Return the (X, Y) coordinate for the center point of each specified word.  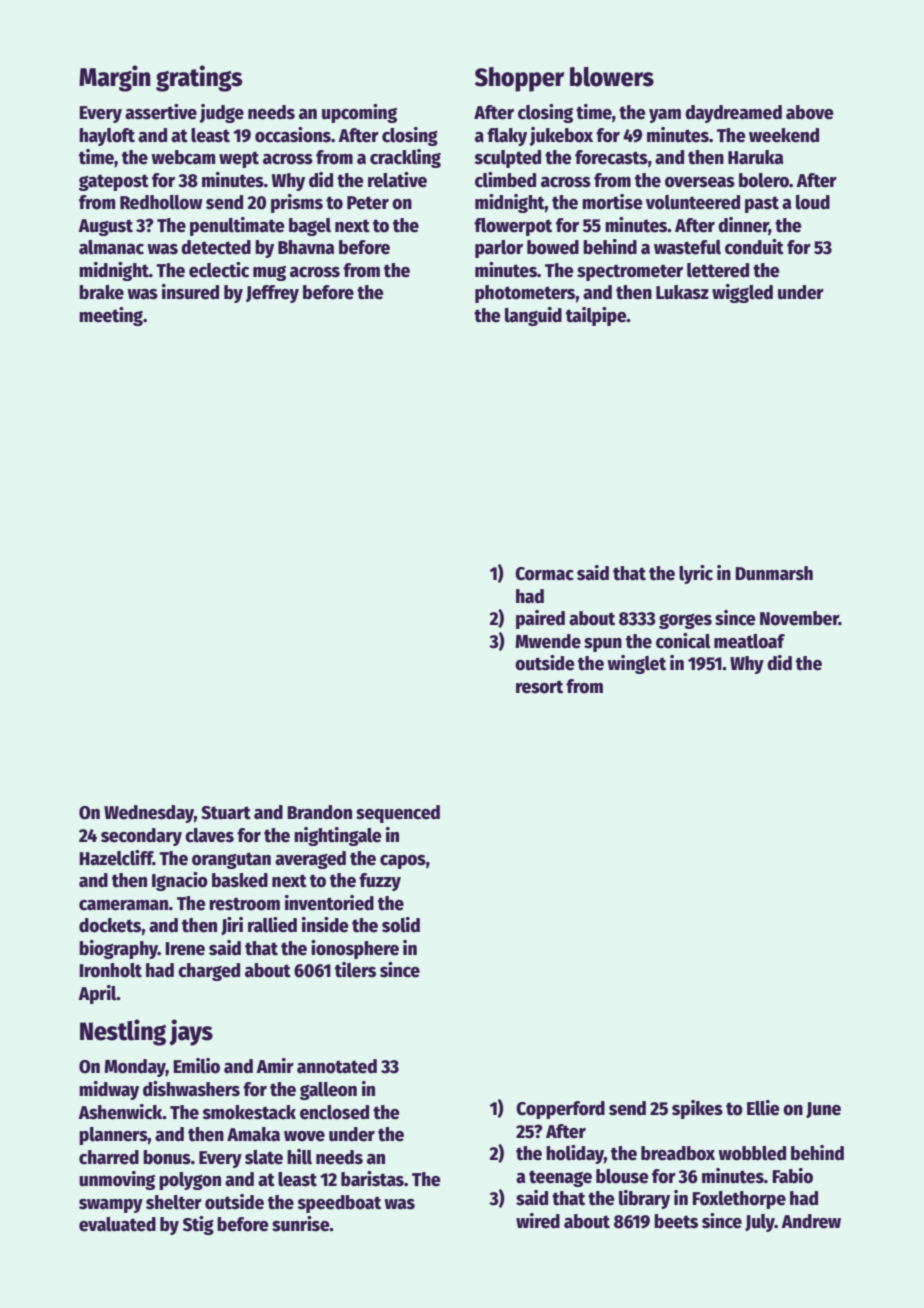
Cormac (544, 574)
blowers (612, 77)
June (823, 1110)
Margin (114, 78)
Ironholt (110, 970)
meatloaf (749, 641)
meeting (111, 316)
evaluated (117, 1224)
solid (401, 925)
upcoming (359, 113)
